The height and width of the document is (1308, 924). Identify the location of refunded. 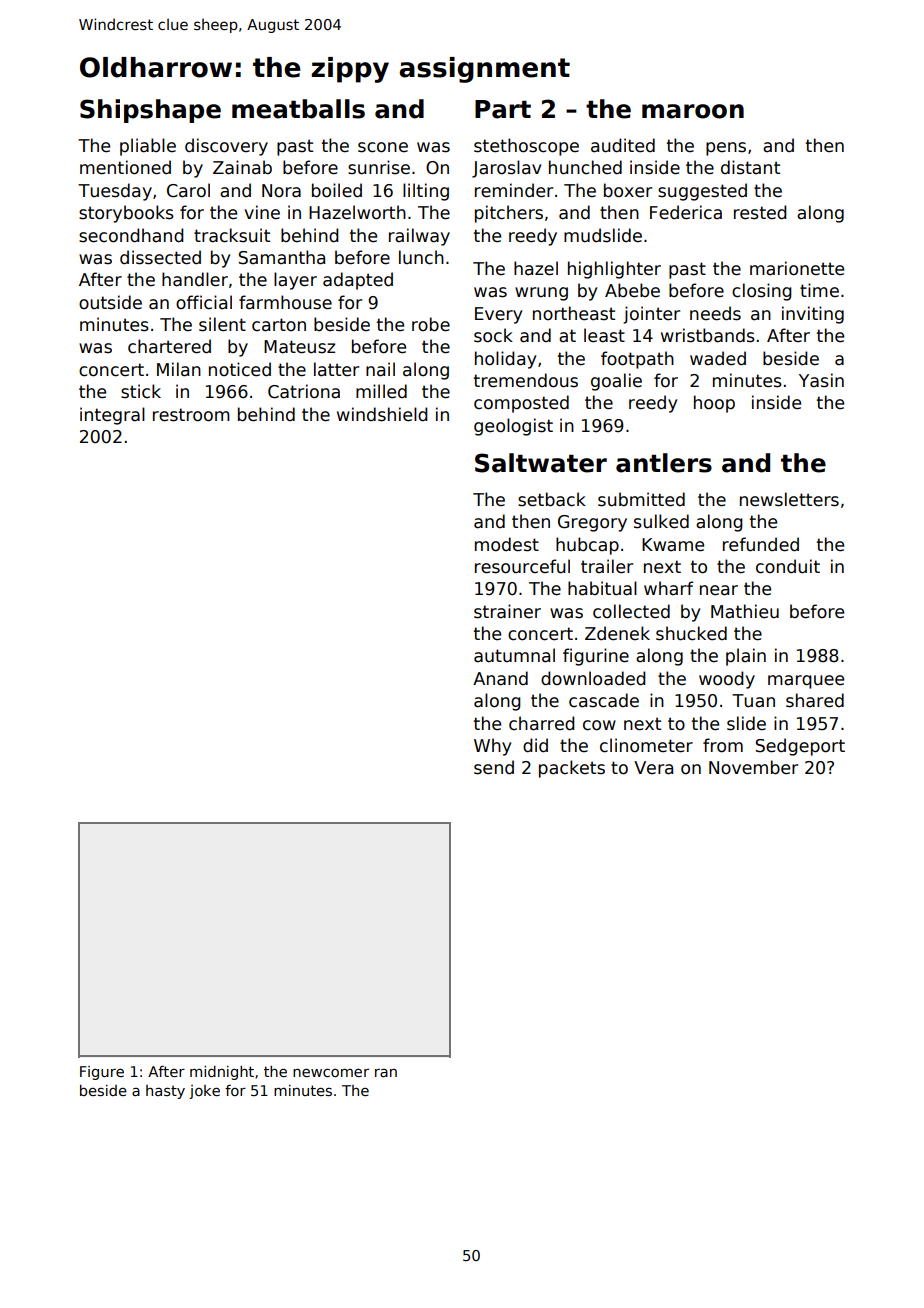
(761, 544).
